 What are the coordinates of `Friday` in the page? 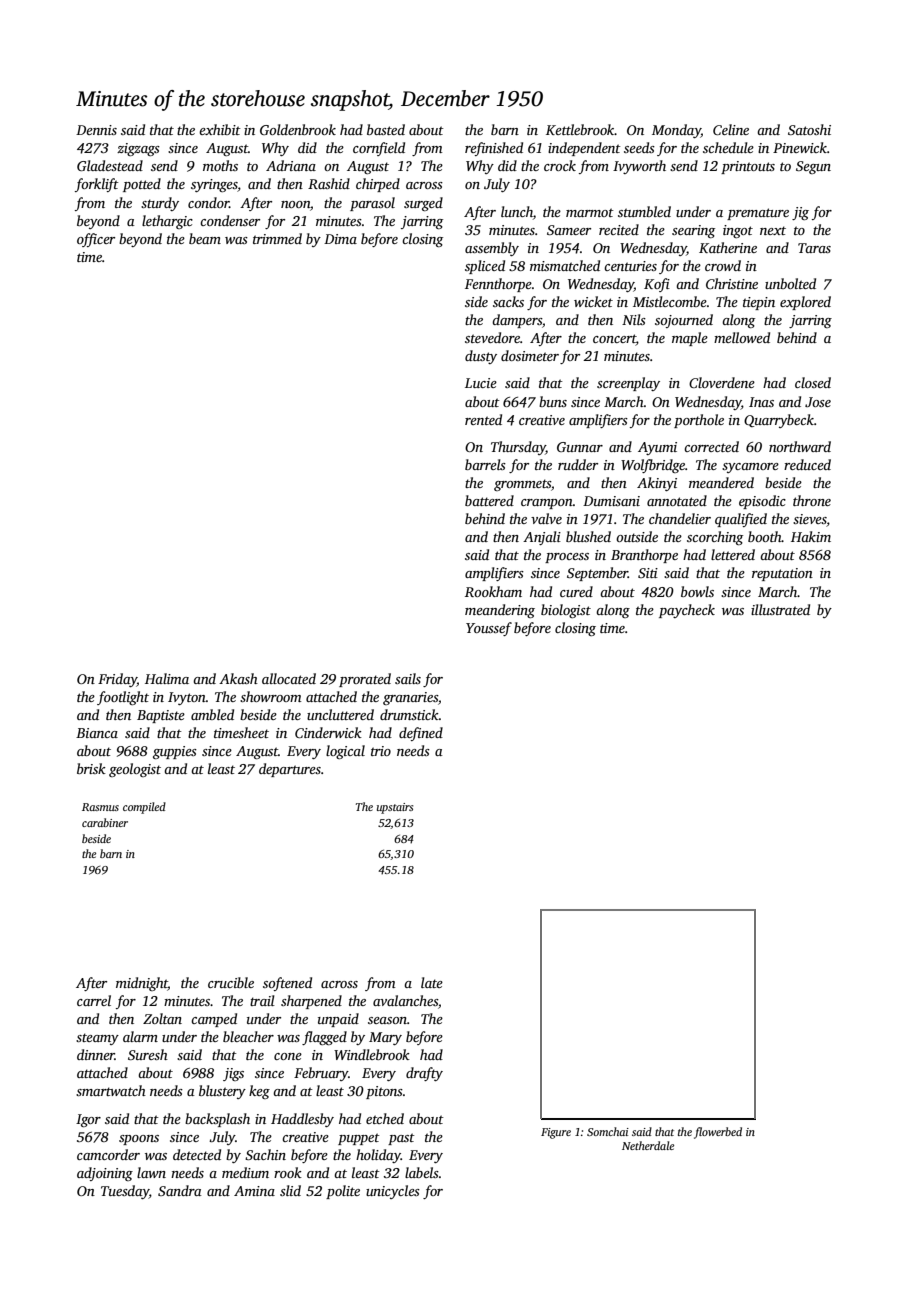 It's located at (117, 680).
